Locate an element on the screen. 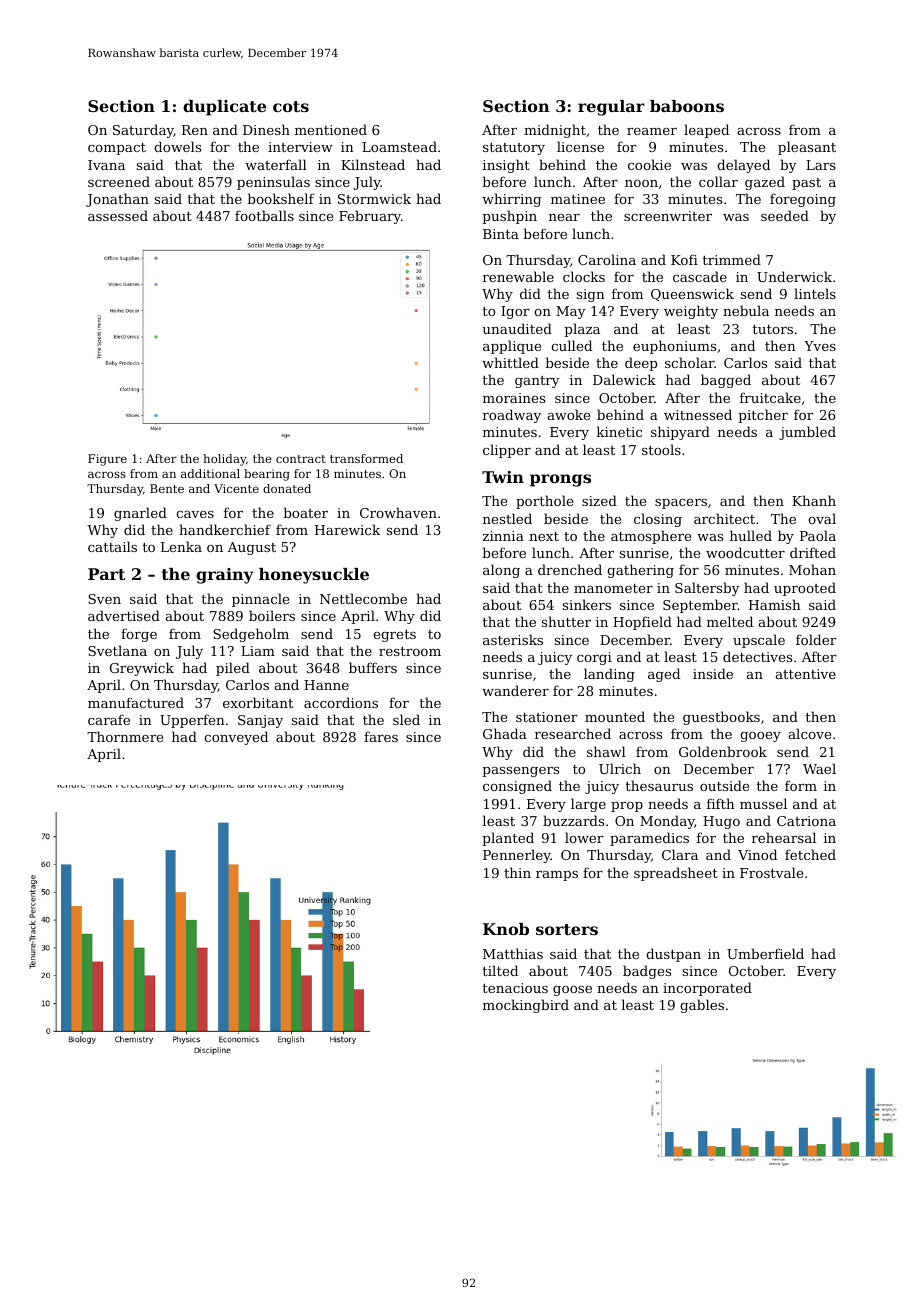  inside is located at coordinates (713, 673).
